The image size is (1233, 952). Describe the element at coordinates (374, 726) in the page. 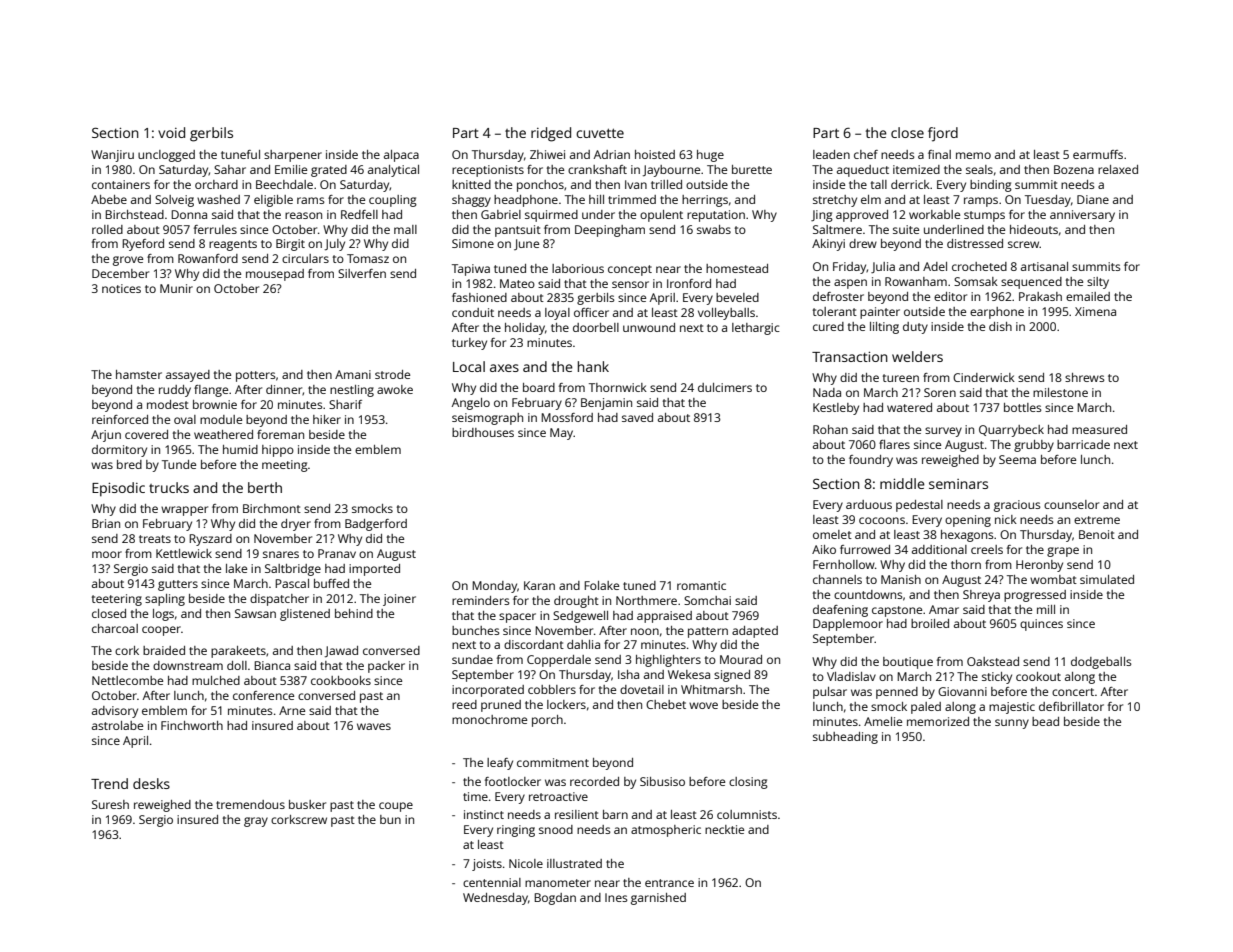

I see `waves` at that location.
